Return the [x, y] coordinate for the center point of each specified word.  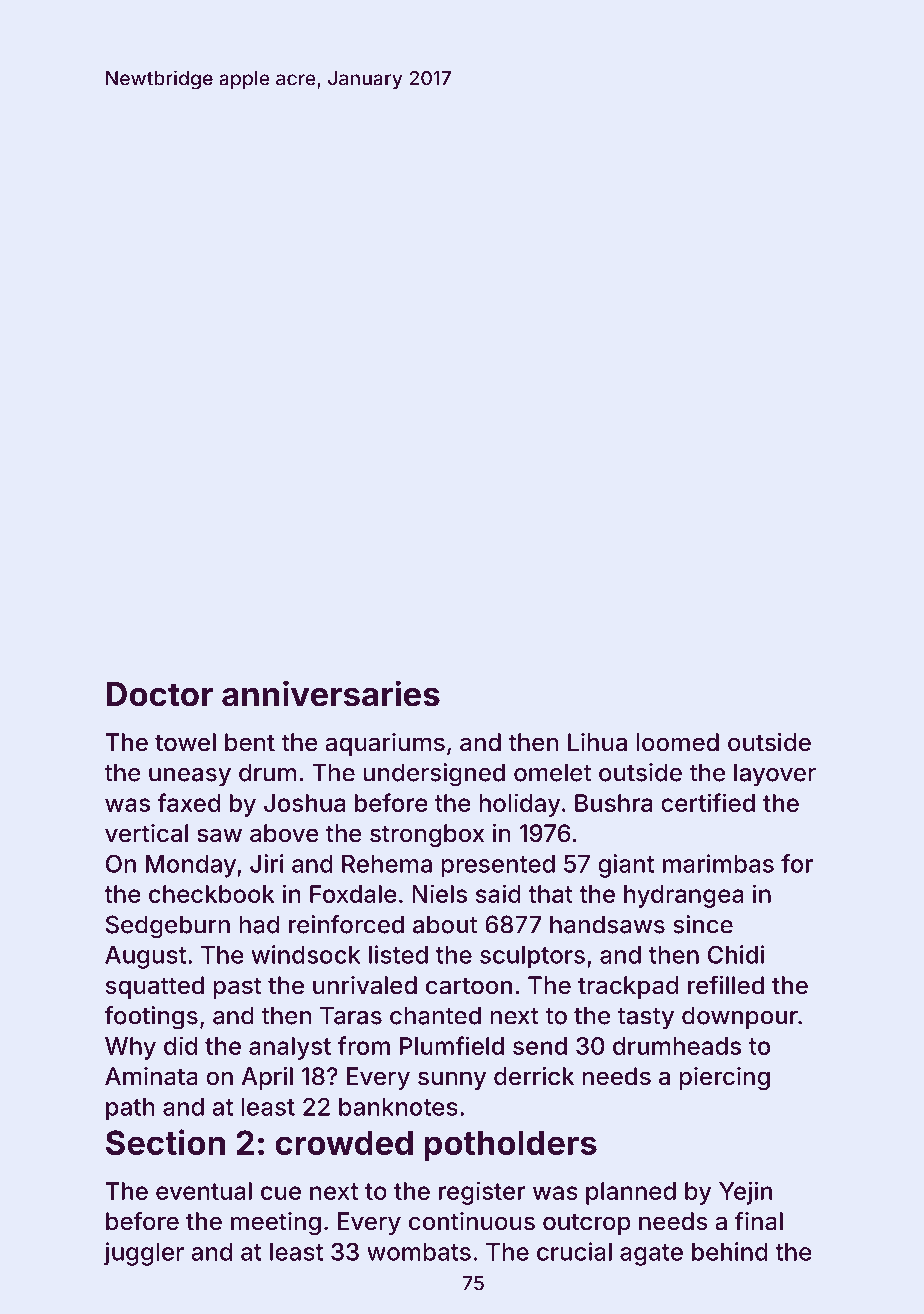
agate [651, 1255]
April [267, 1078]
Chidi [736, 954]
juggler [144, 1254]
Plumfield [452, 1045]
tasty [645, 1019]
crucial [574, 1251]
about [445, 924]
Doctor [159, 694]
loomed [677, 742]
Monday [191, 866]
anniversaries [331, 693]
